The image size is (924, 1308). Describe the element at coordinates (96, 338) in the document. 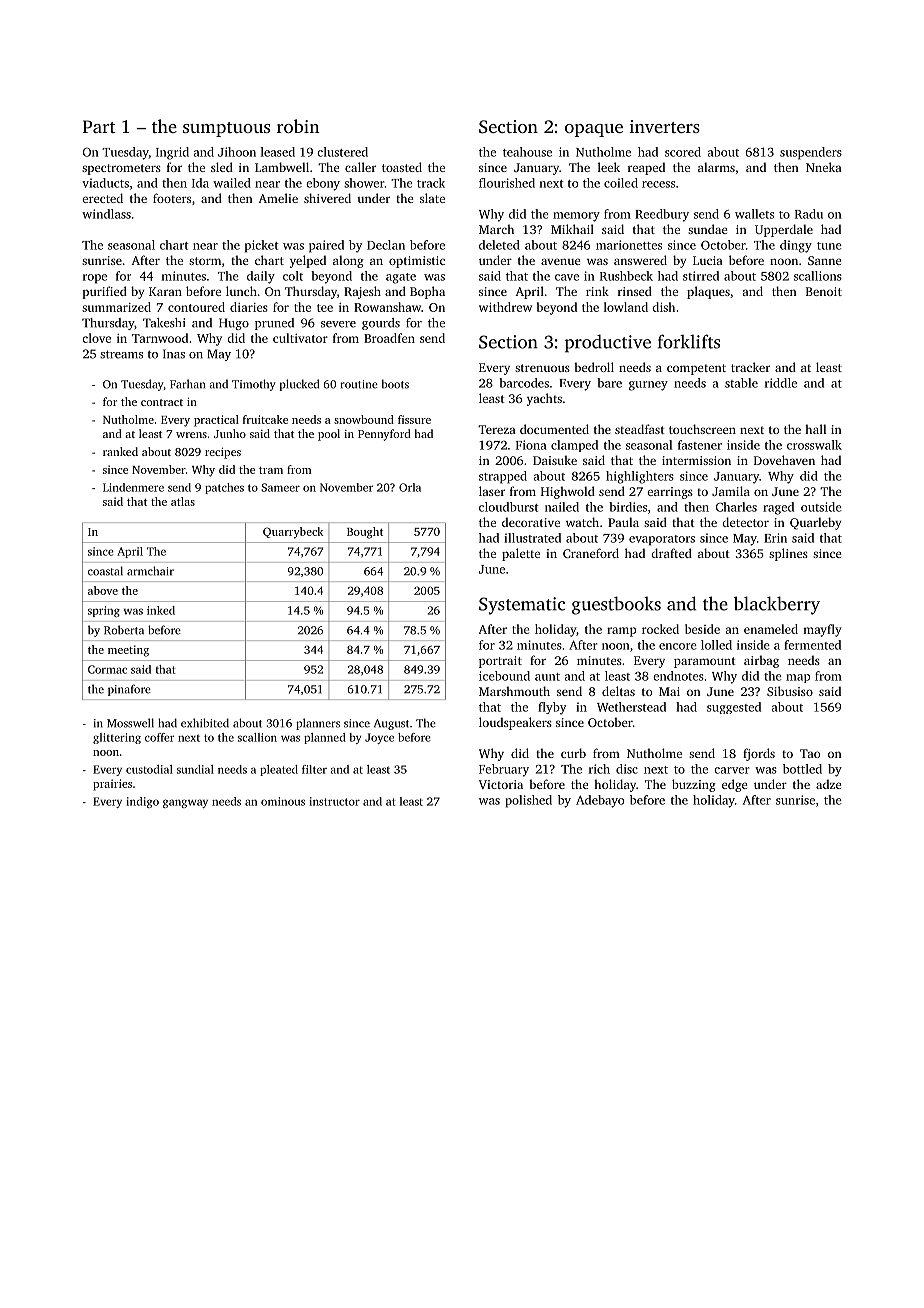

I see `clove` at that location.
